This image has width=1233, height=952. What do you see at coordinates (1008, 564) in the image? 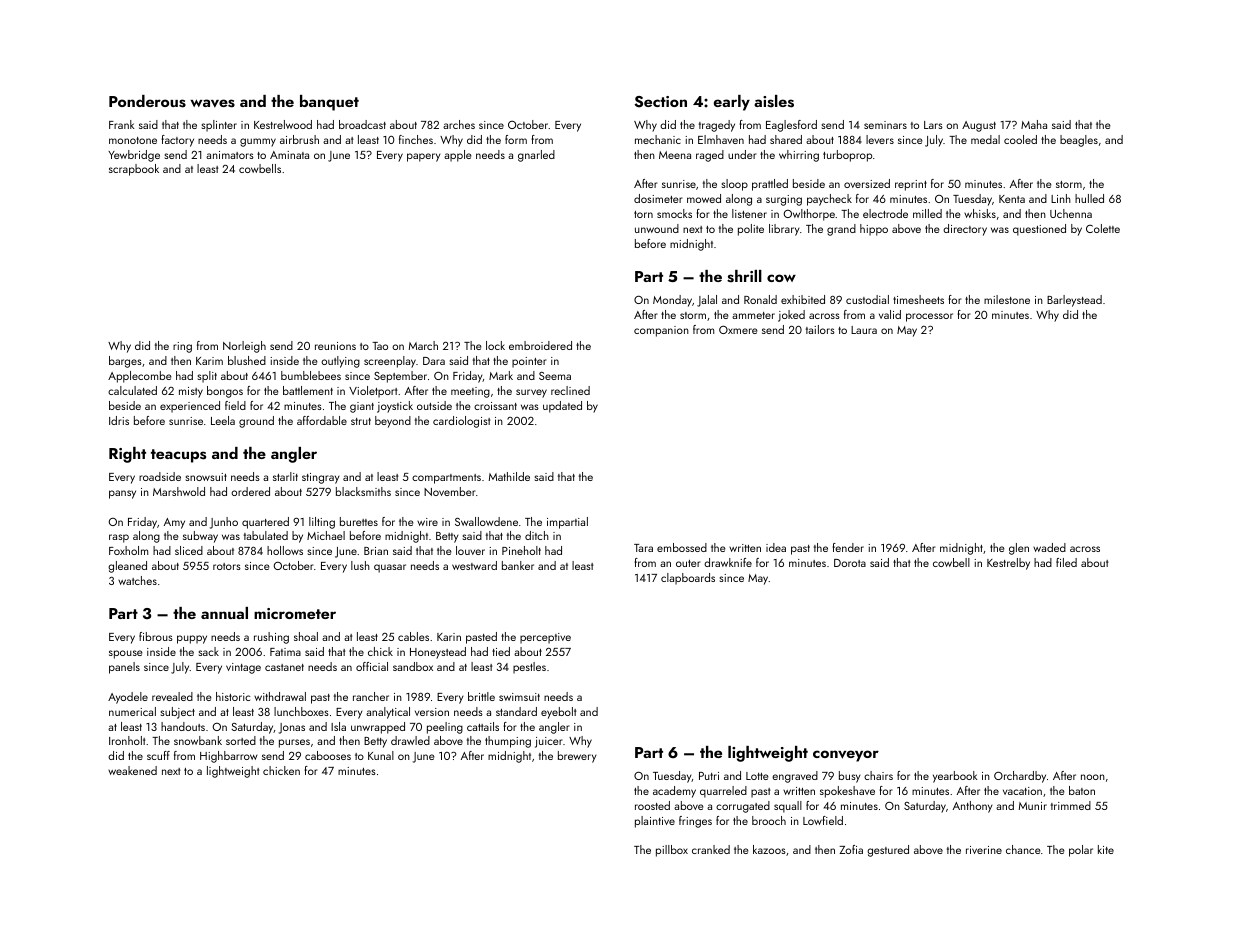
I see `Kestrelby` at bounding box center [1008, 564].
